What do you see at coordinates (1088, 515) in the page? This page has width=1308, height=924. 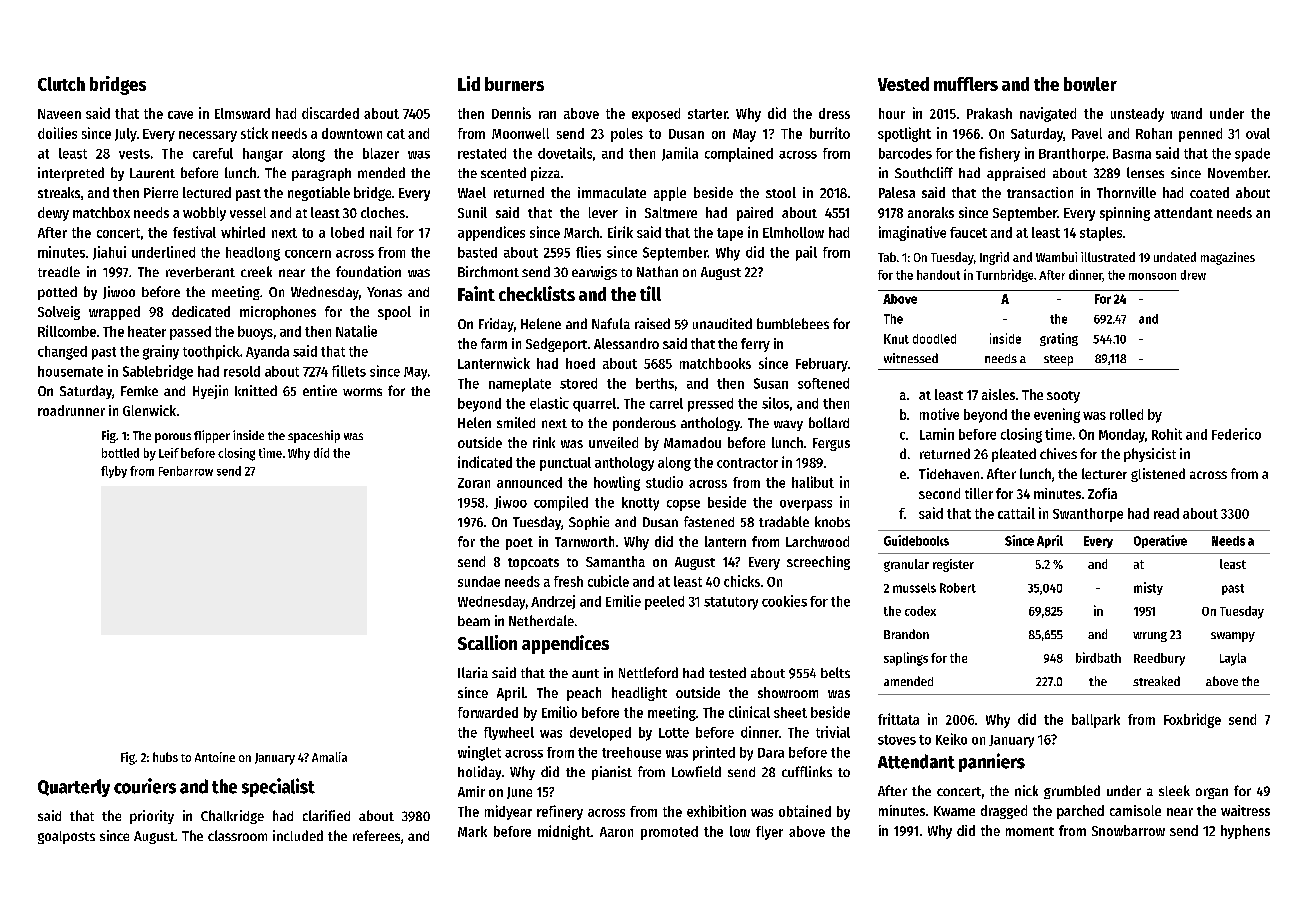 I see `Swanthorpe` at bounding box center [1088, 515].
